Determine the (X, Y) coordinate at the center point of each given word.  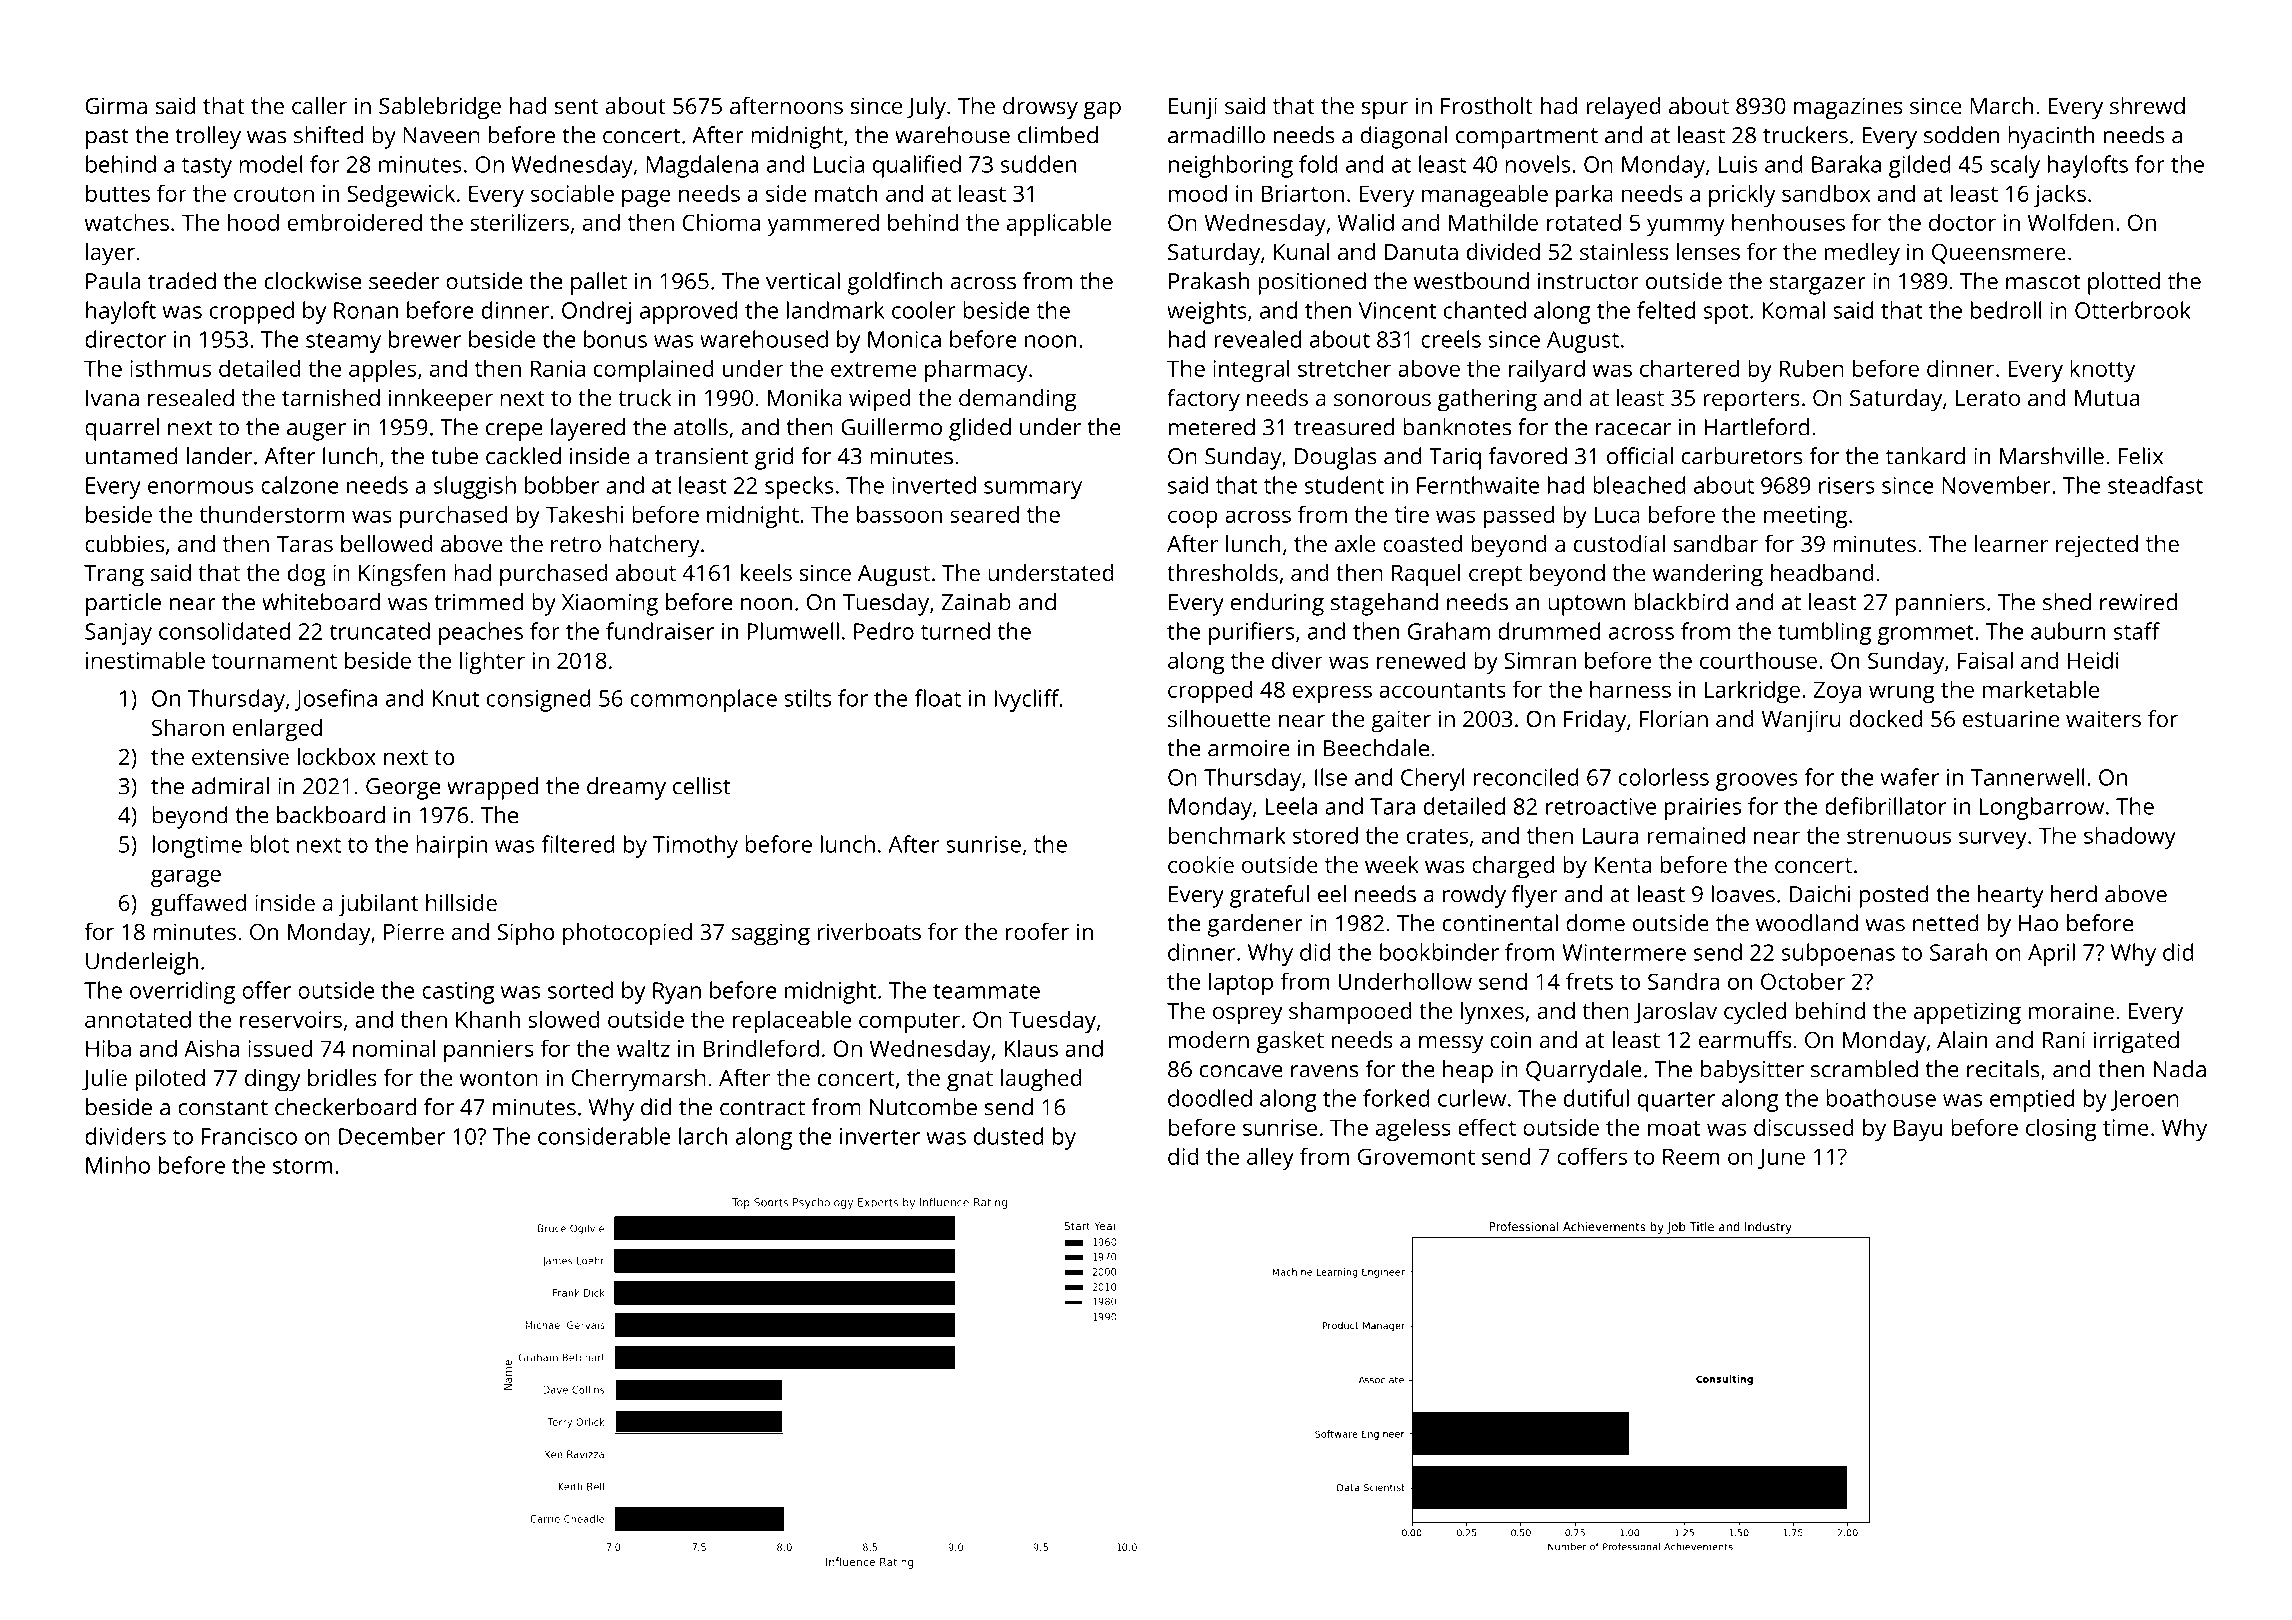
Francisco (249, 1136)
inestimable (145, 660)
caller (319, 105)
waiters (2103, 718)
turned (955, 631)
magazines (1848, 108)
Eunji (1193, 108)
